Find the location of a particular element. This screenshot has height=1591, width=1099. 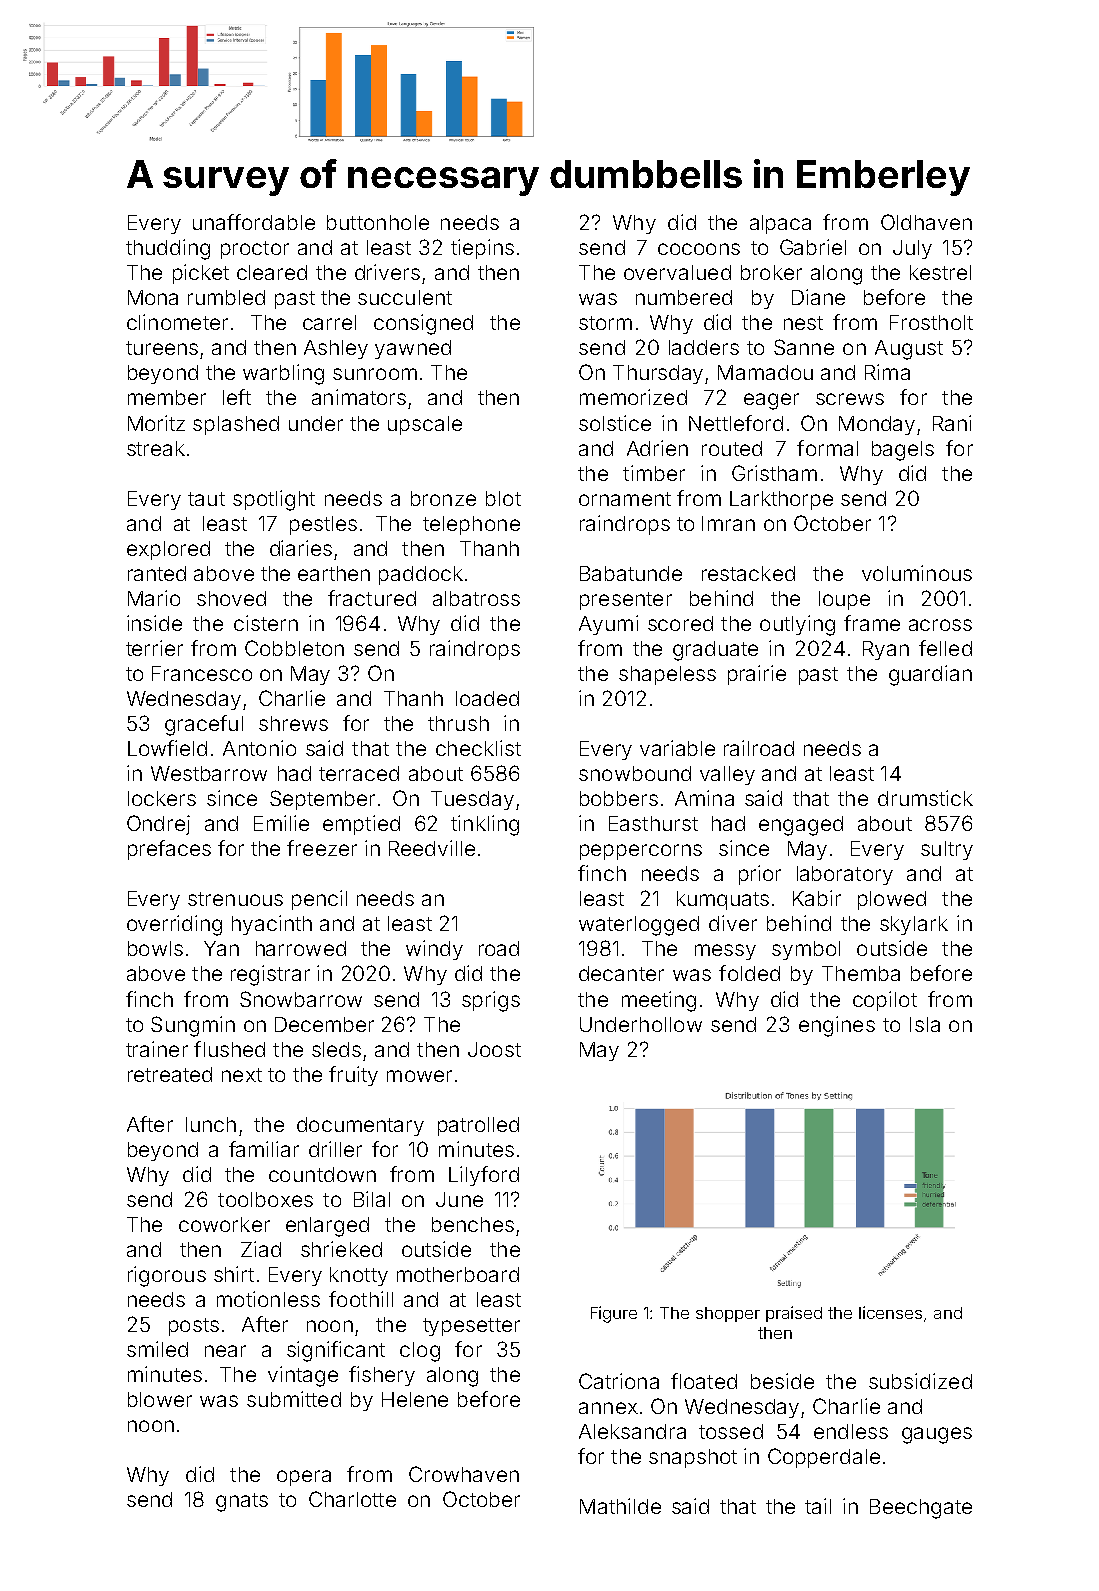

engaged is located at coordinates (801, 826).
